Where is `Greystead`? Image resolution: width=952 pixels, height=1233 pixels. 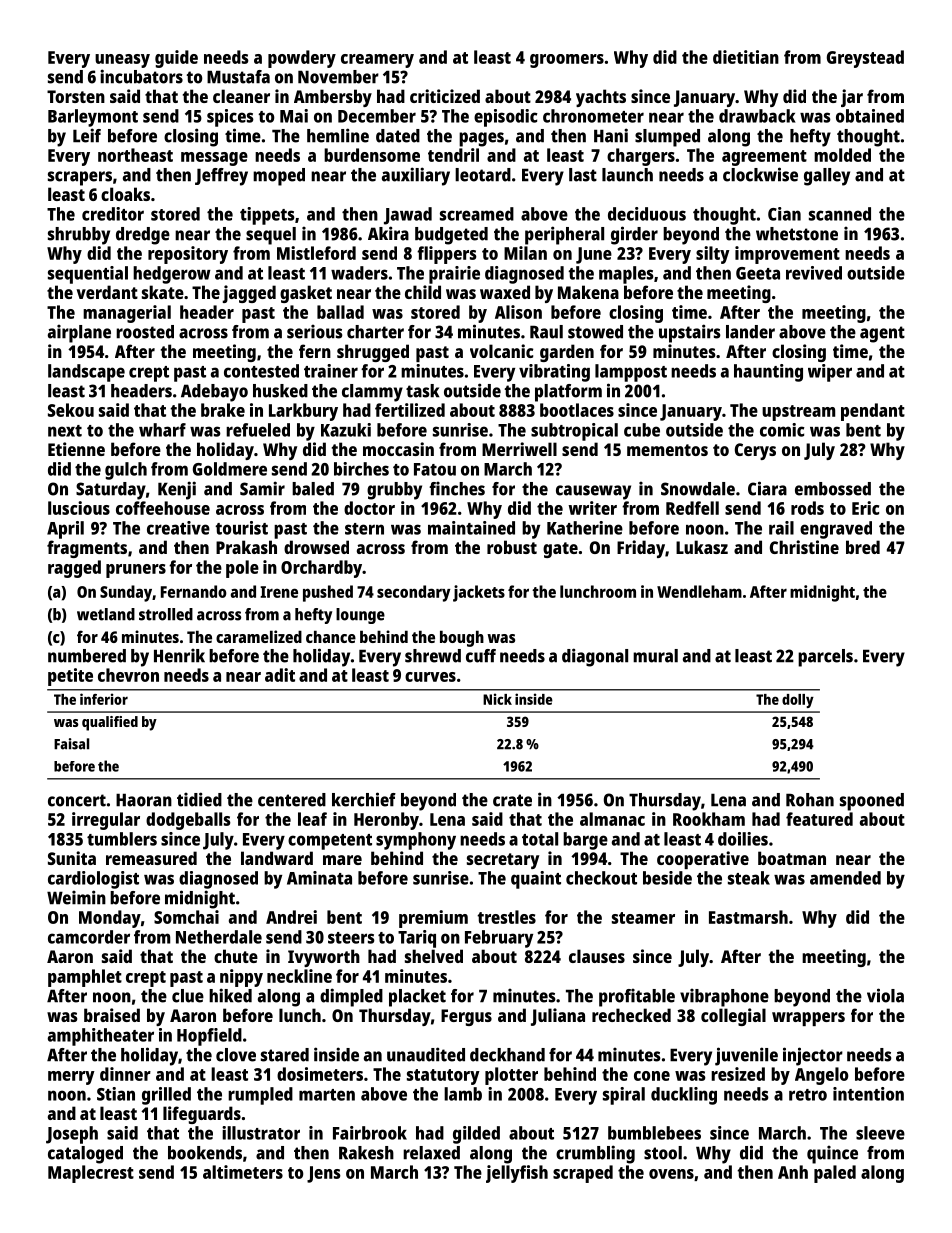
Greystead is located at coordinates (865, 59).
